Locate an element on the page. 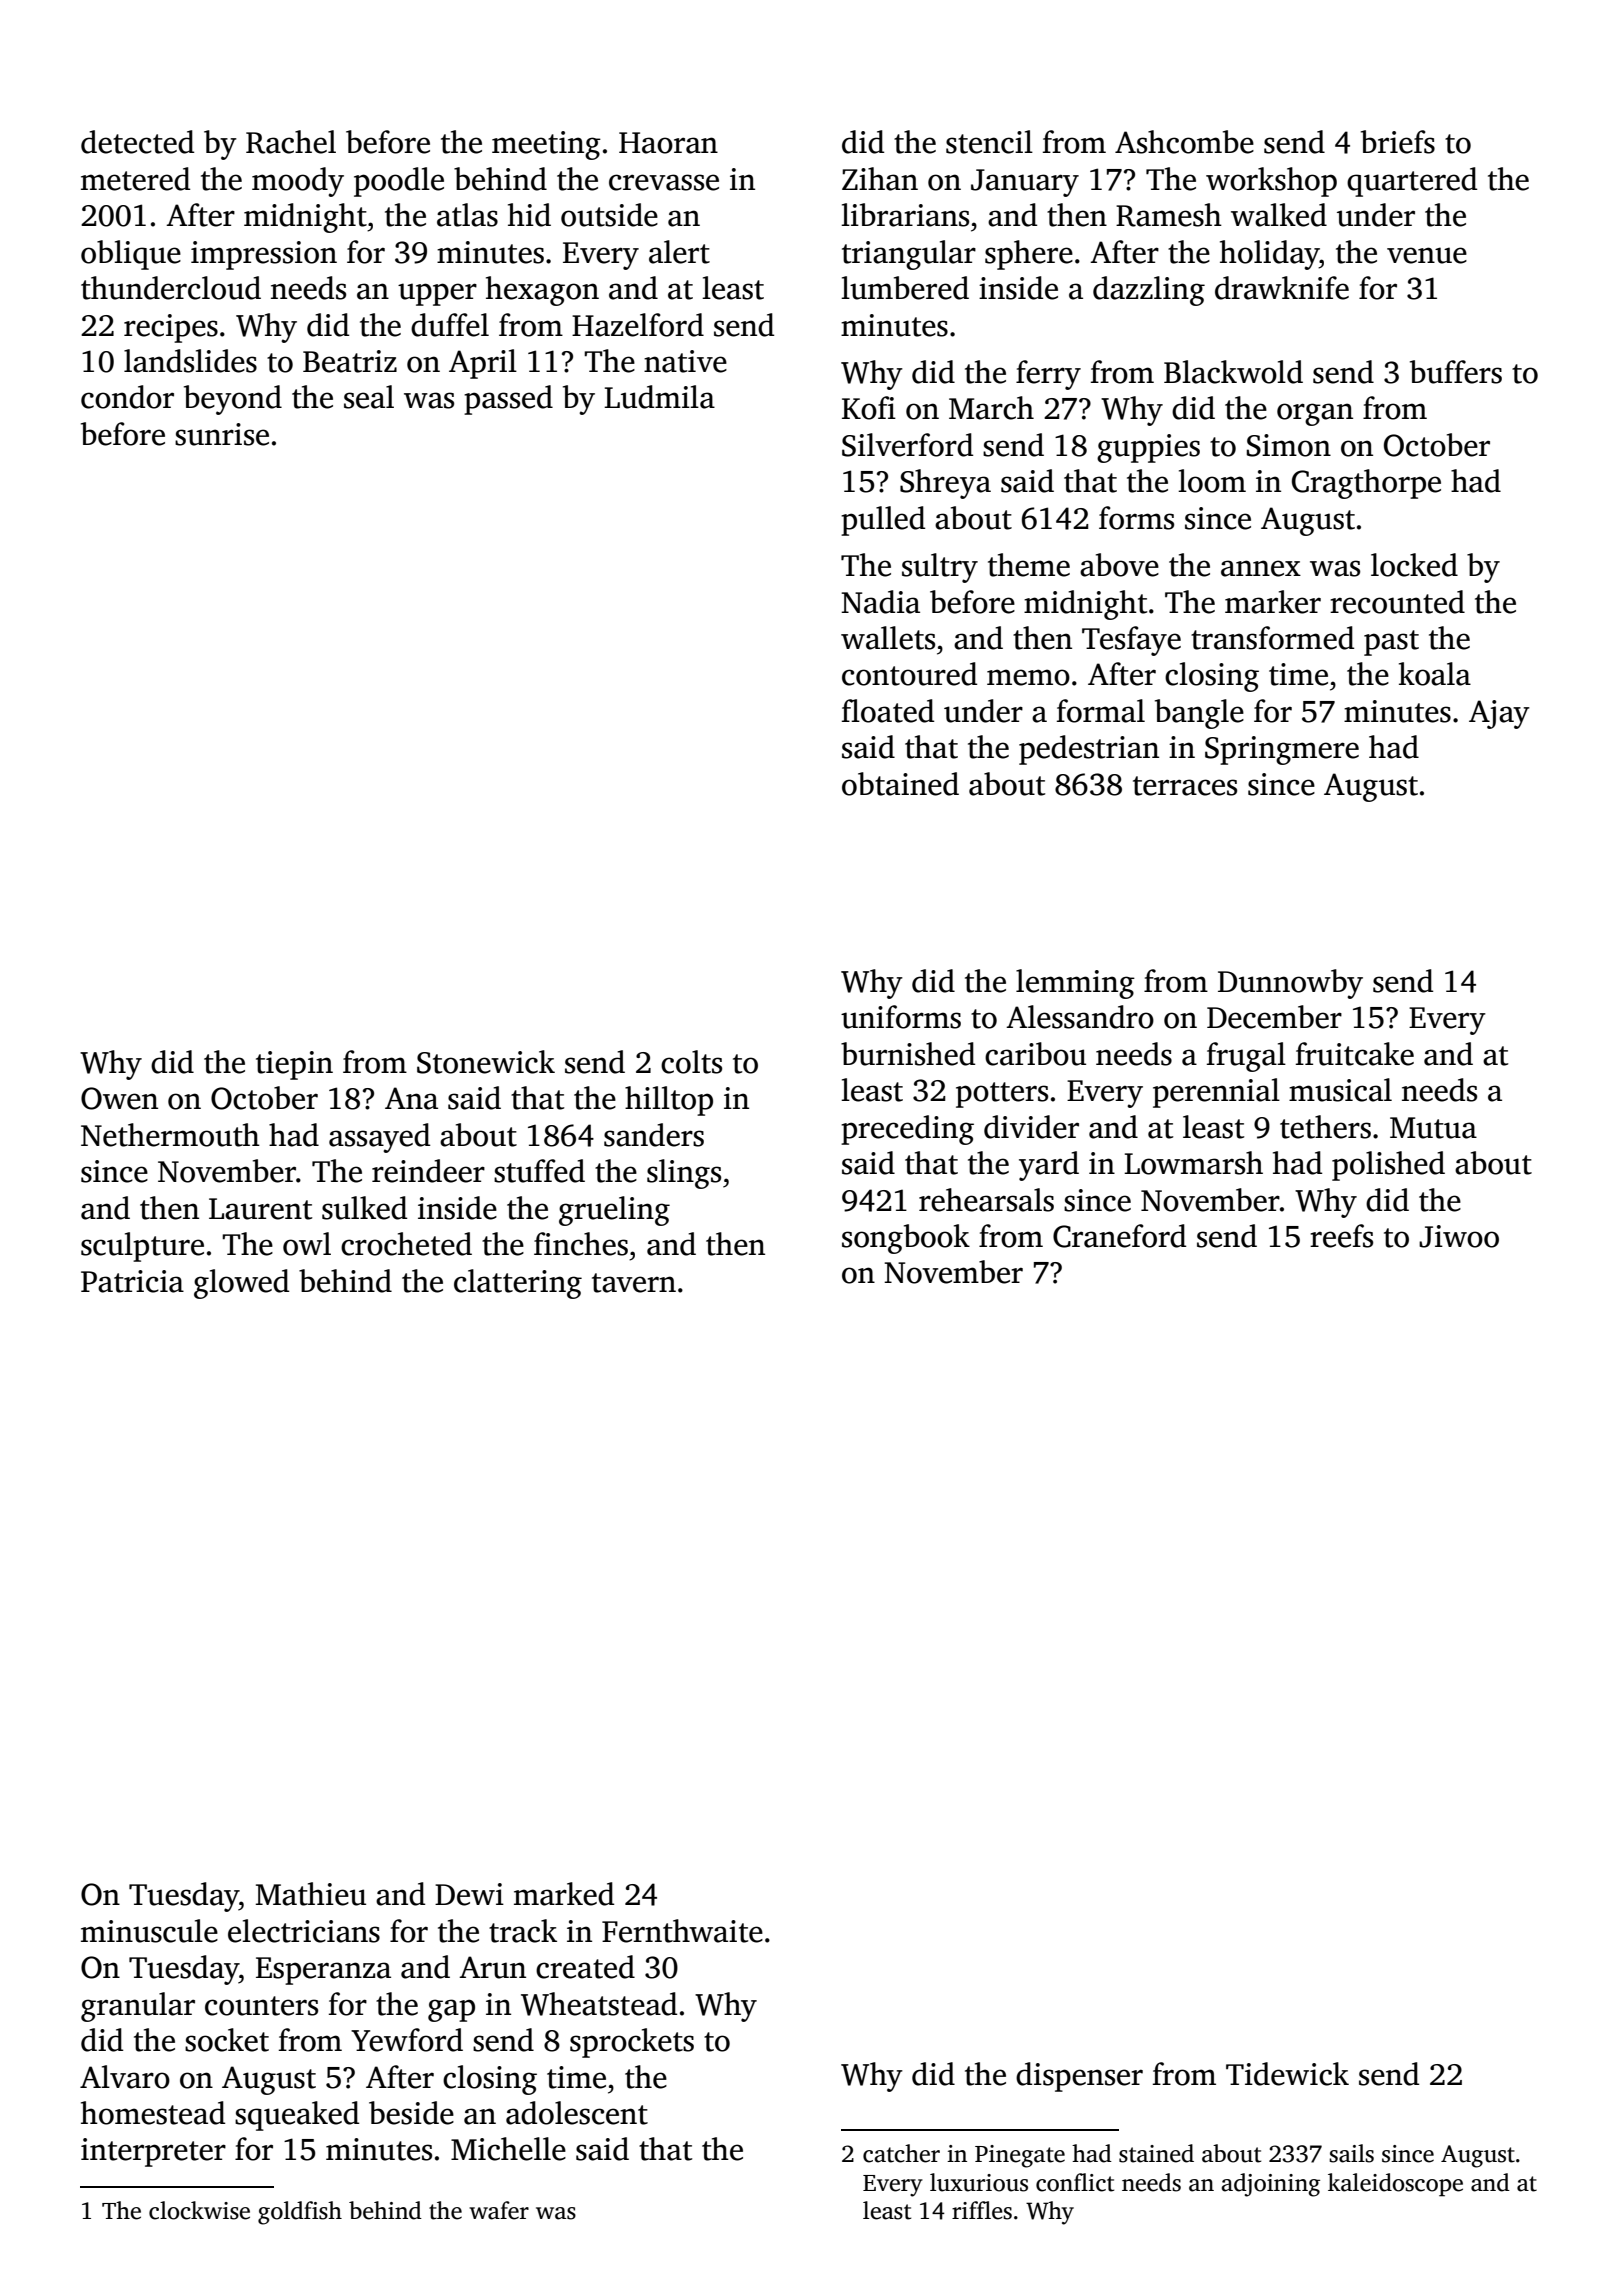  Hazelford is located at coordinates (638, 325).
